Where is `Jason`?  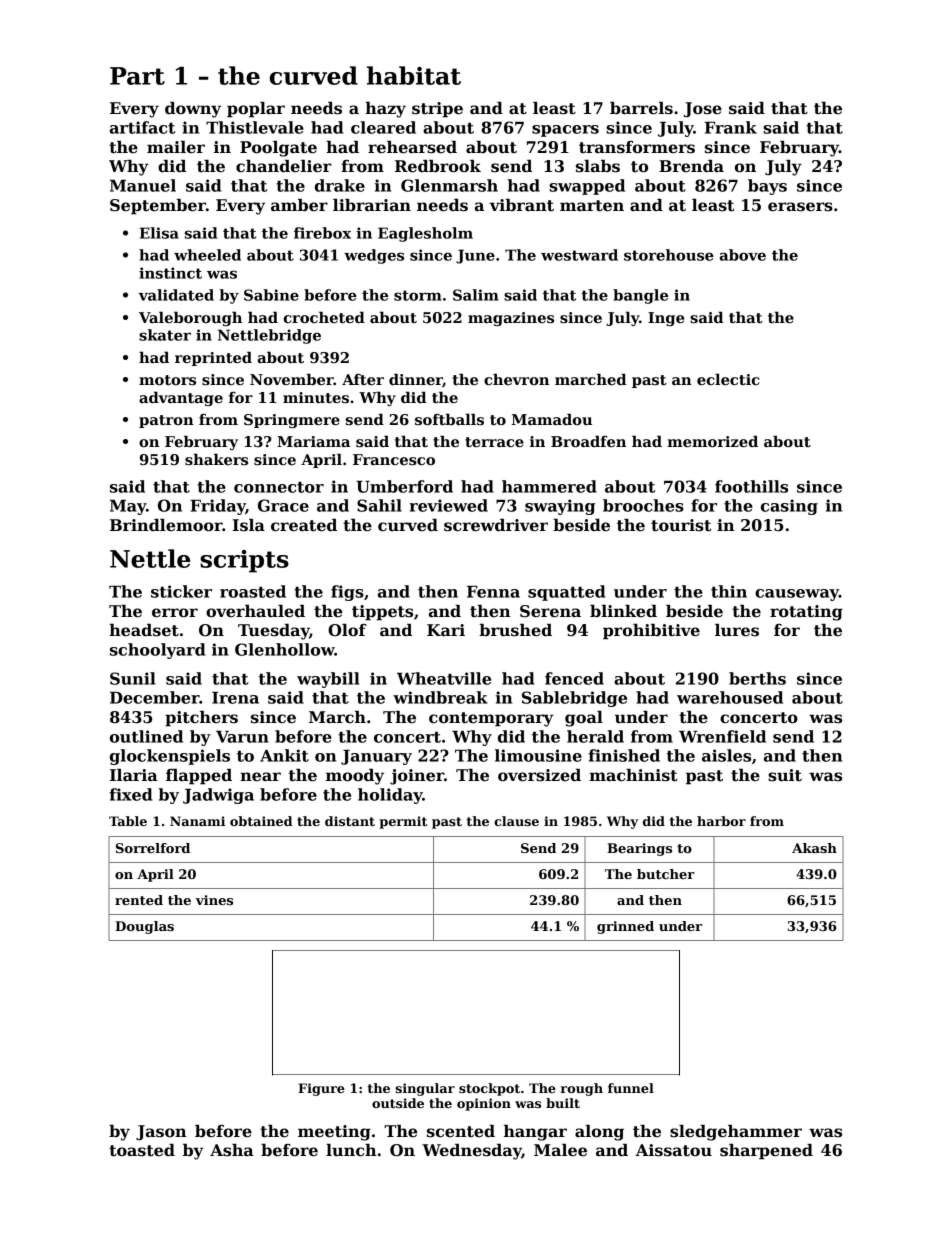 Jason is located at coordinates (161, 1132).
